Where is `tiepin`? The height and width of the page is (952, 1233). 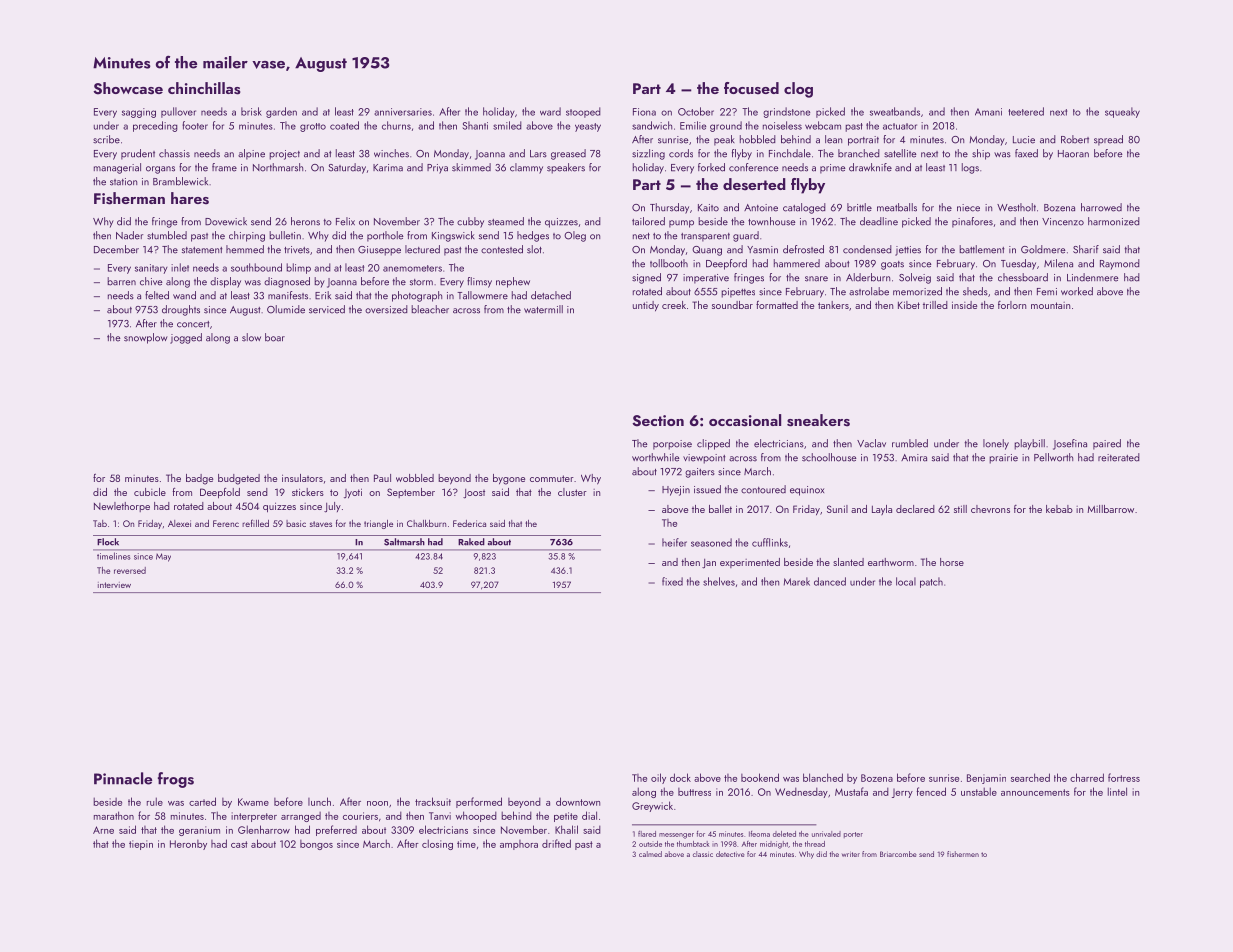 tiepin is located at coordinates (141, 845).
